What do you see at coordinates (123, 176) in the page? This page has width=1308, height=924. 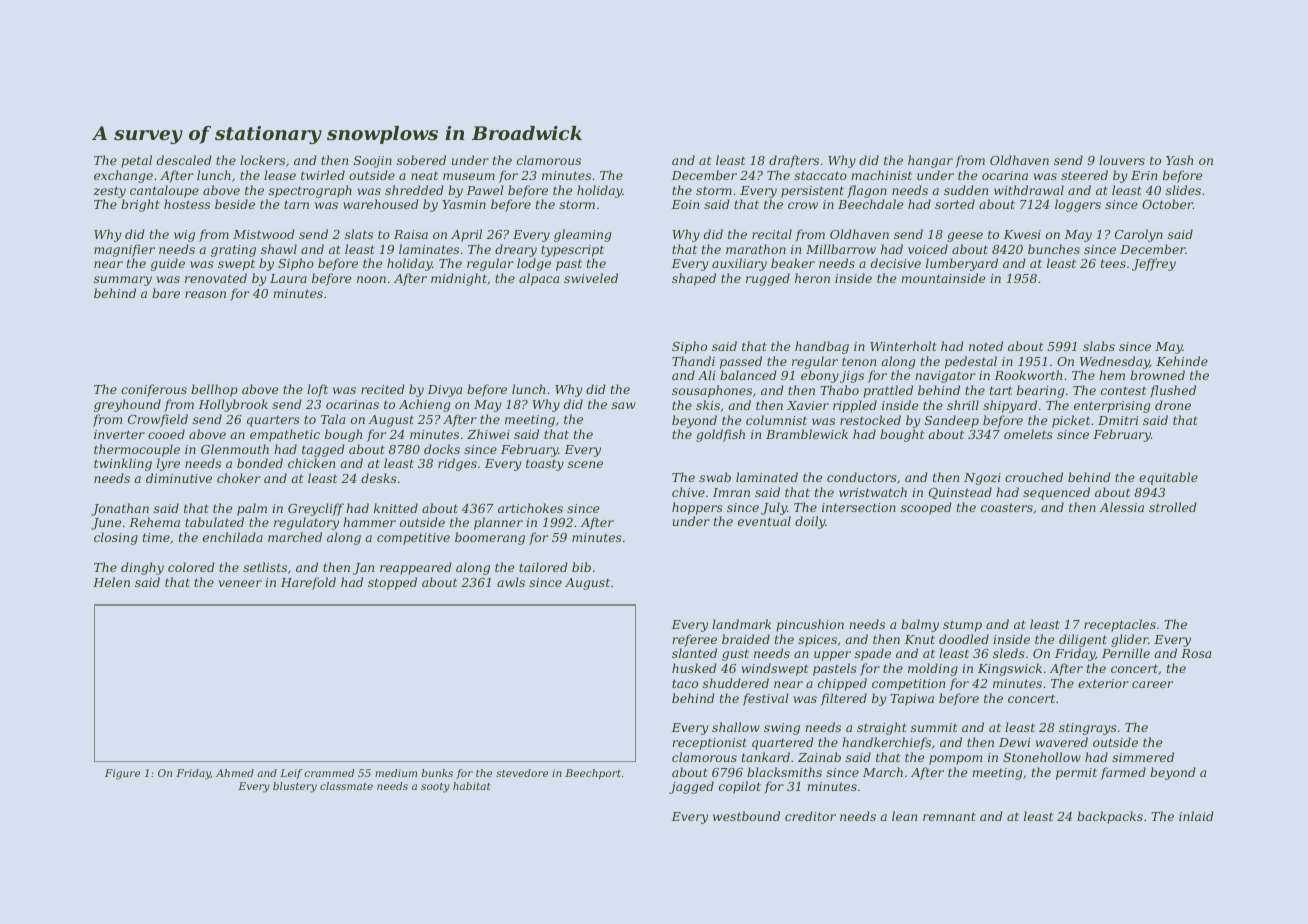 I see `exchange` at bounding box center [123, 176].
